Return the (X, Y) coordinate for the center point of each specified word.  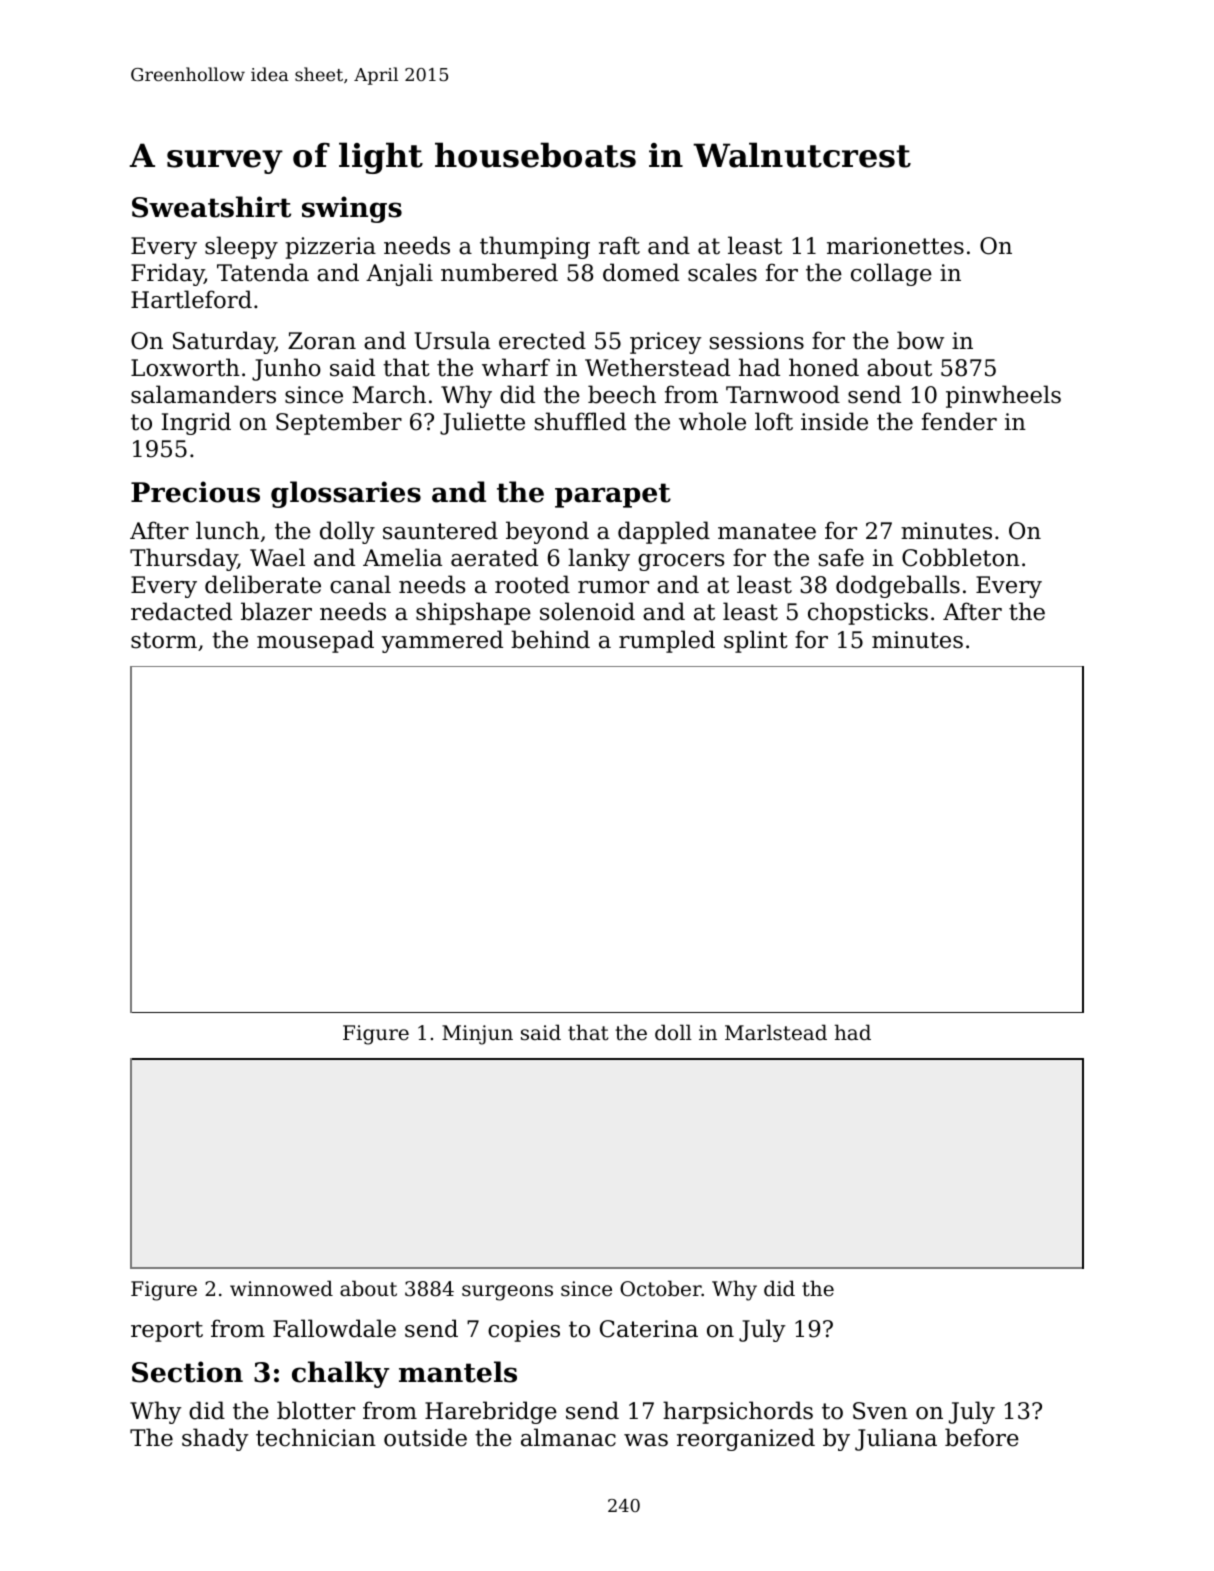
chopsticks (868, 613)
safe (841, 557)
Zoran (322, 341)
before (982, 1437)
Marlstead (776, 1032)
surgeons (507, 1293)
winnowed (281, 1288)
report (167, 1331)
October (661, 1288)
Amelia (402, 557)
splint (756, 641)
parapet (613, 495)
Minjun (477, 1035)
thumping (535, 247)
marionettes (895, 246)
